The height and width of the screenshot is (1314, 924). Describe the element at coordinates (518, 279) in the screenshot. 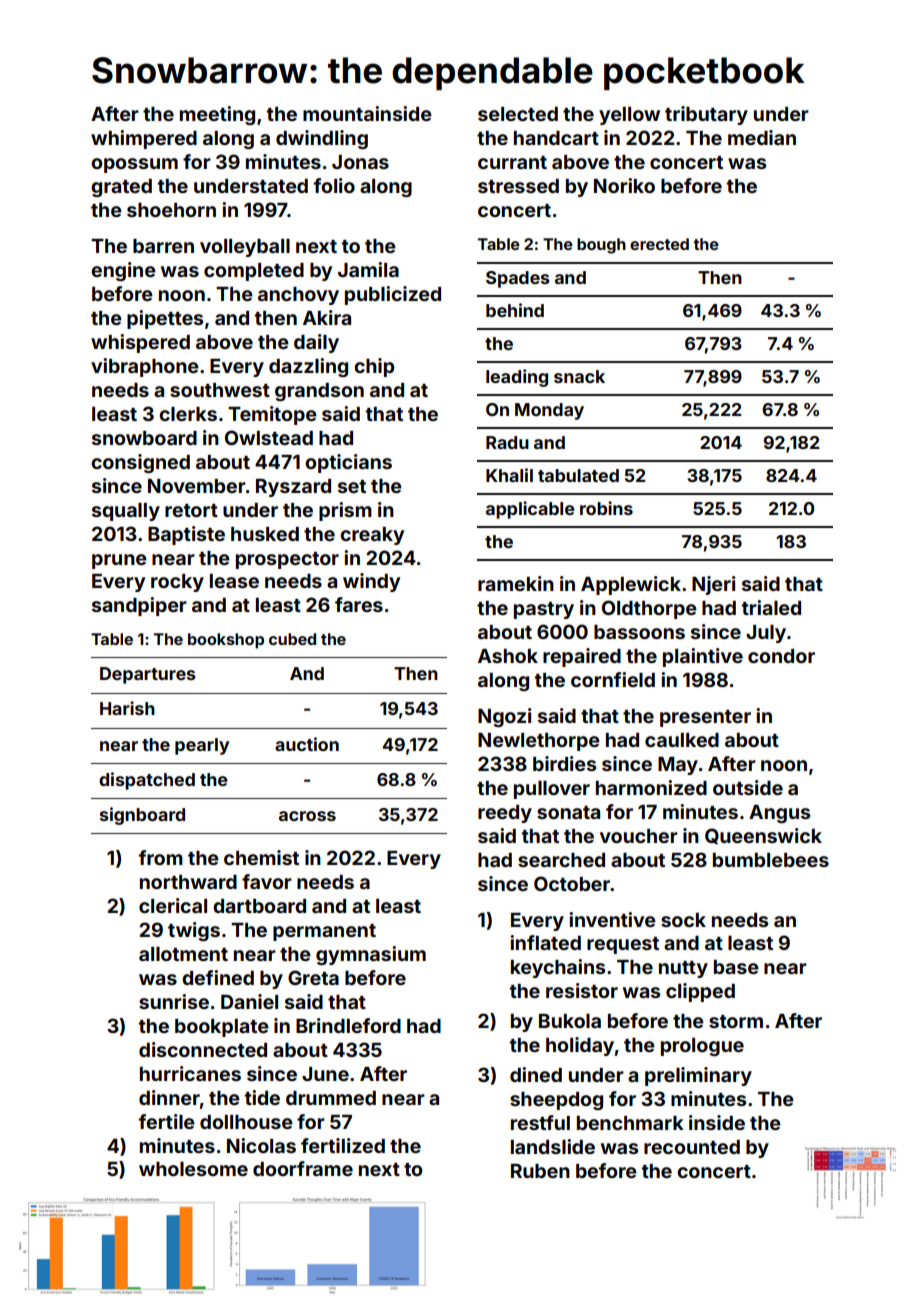

I see `Spades` at that location.
